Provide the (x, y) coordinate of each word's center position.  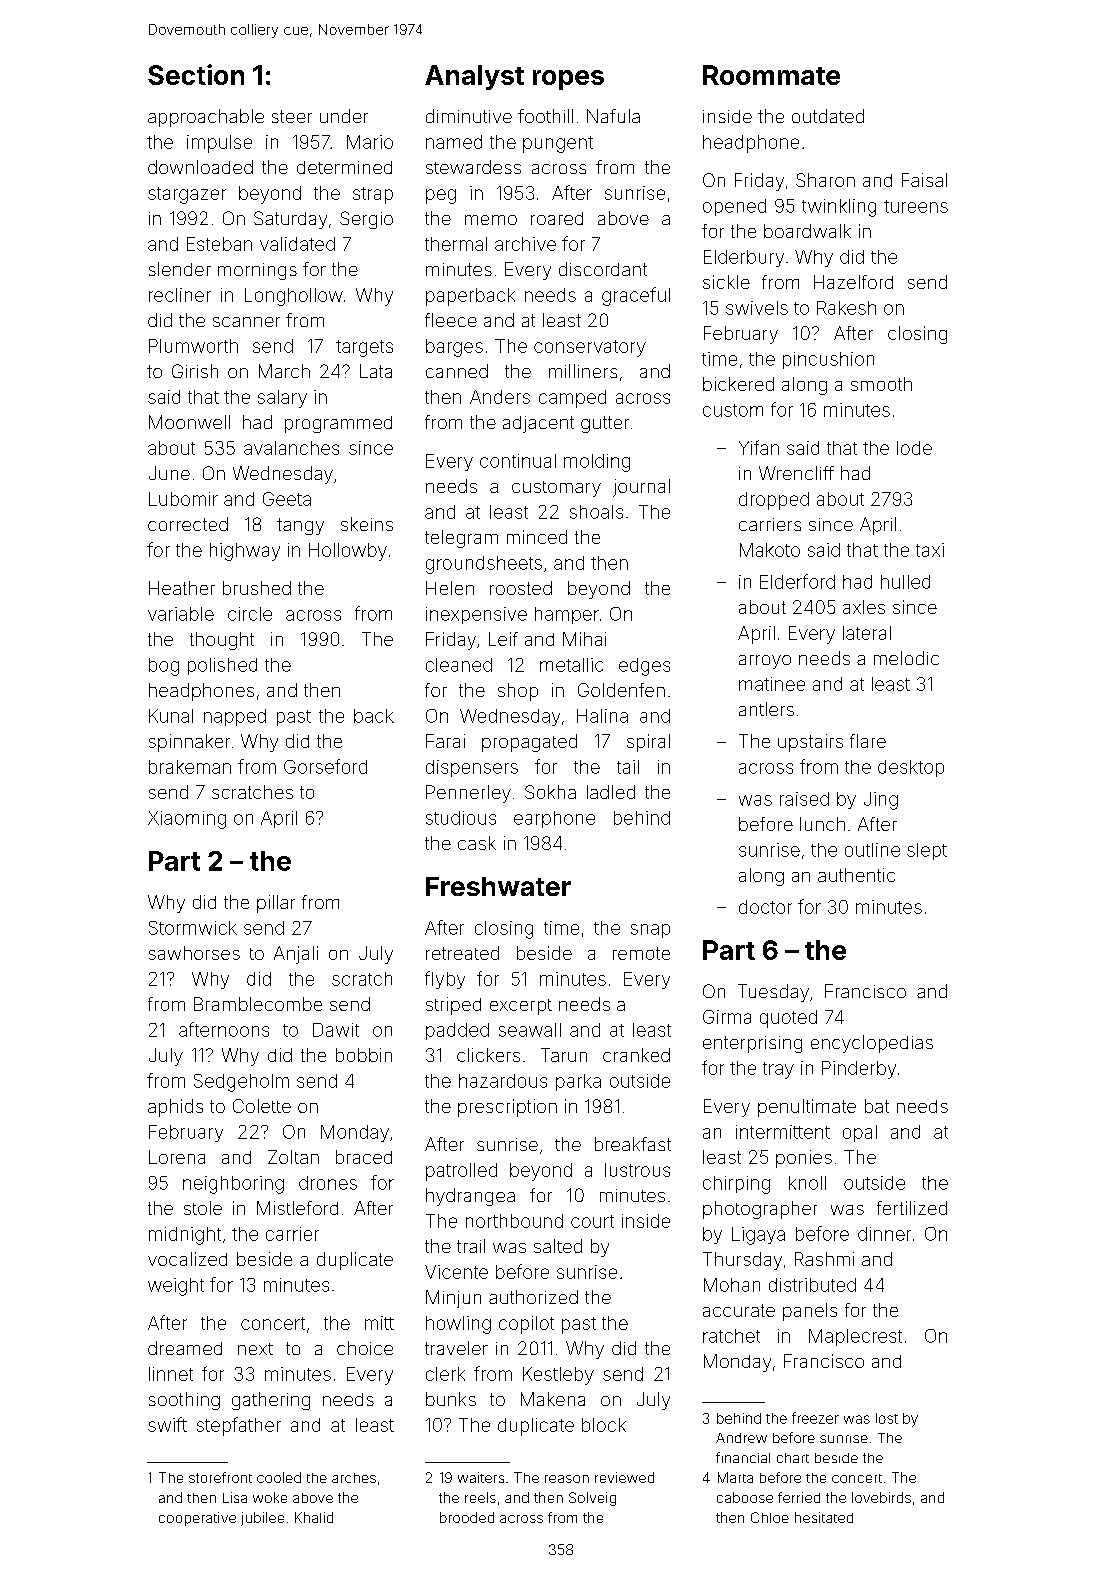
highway (245, 552)
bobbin (364, 1055)
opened (734, 207)
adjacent (538, 424)
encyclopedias (872, 1044)
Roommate (771, 75)
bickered (738, 384)
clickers (488, 1055)
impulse (219, 144)
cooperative (197, 1519)
